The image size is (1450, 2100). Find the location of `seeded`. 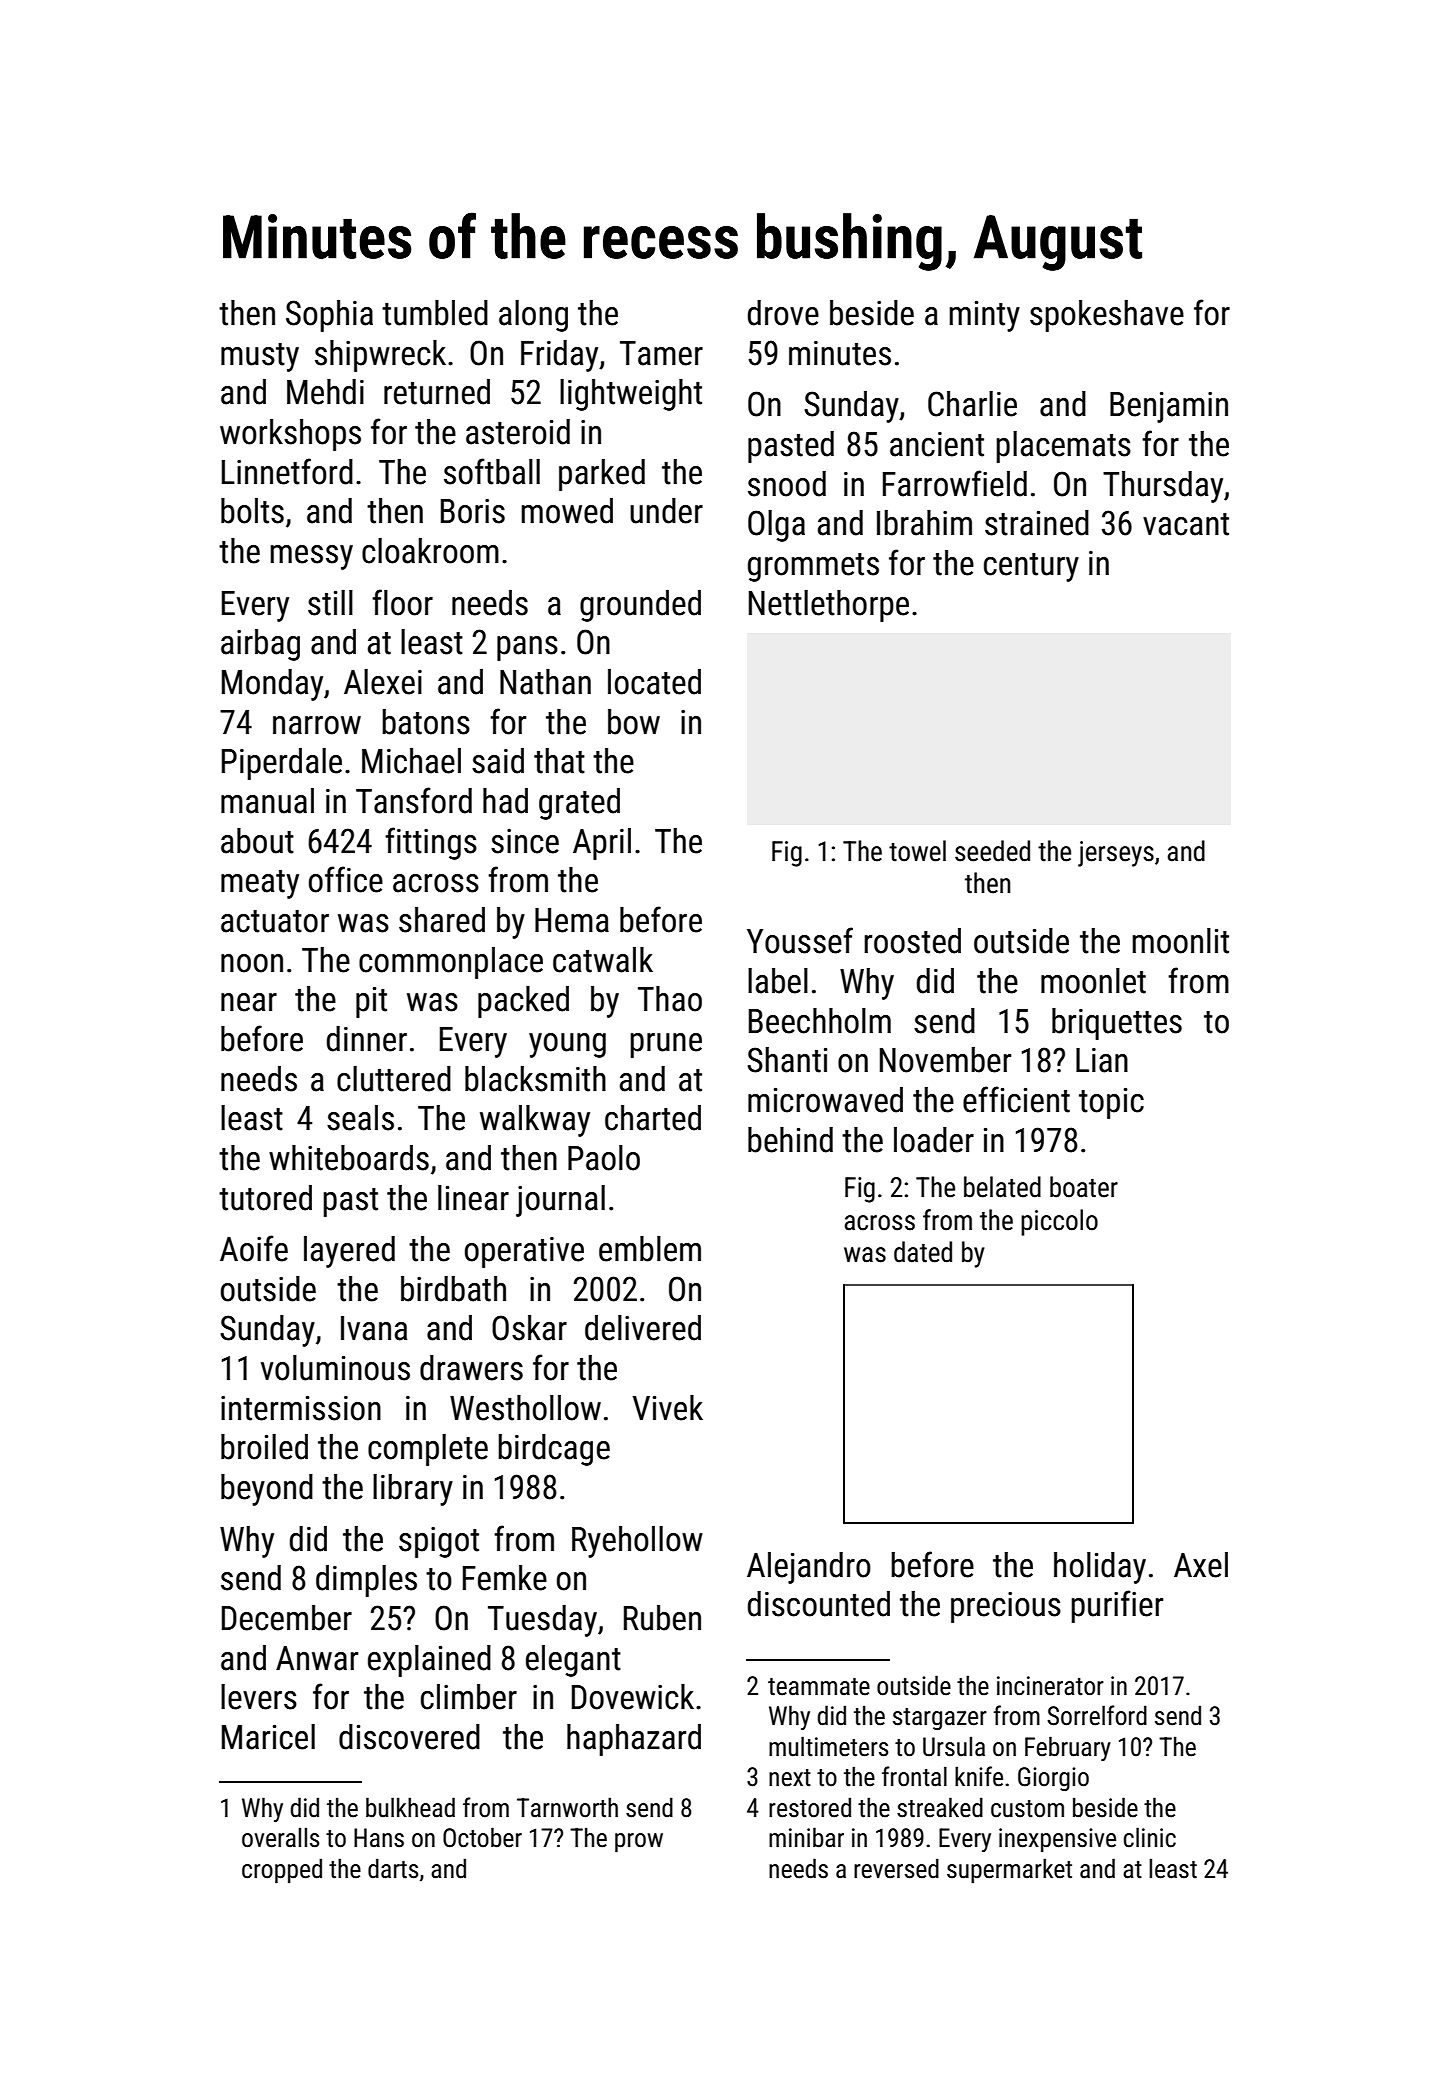

seeded is located at coordinates (992, 851).
